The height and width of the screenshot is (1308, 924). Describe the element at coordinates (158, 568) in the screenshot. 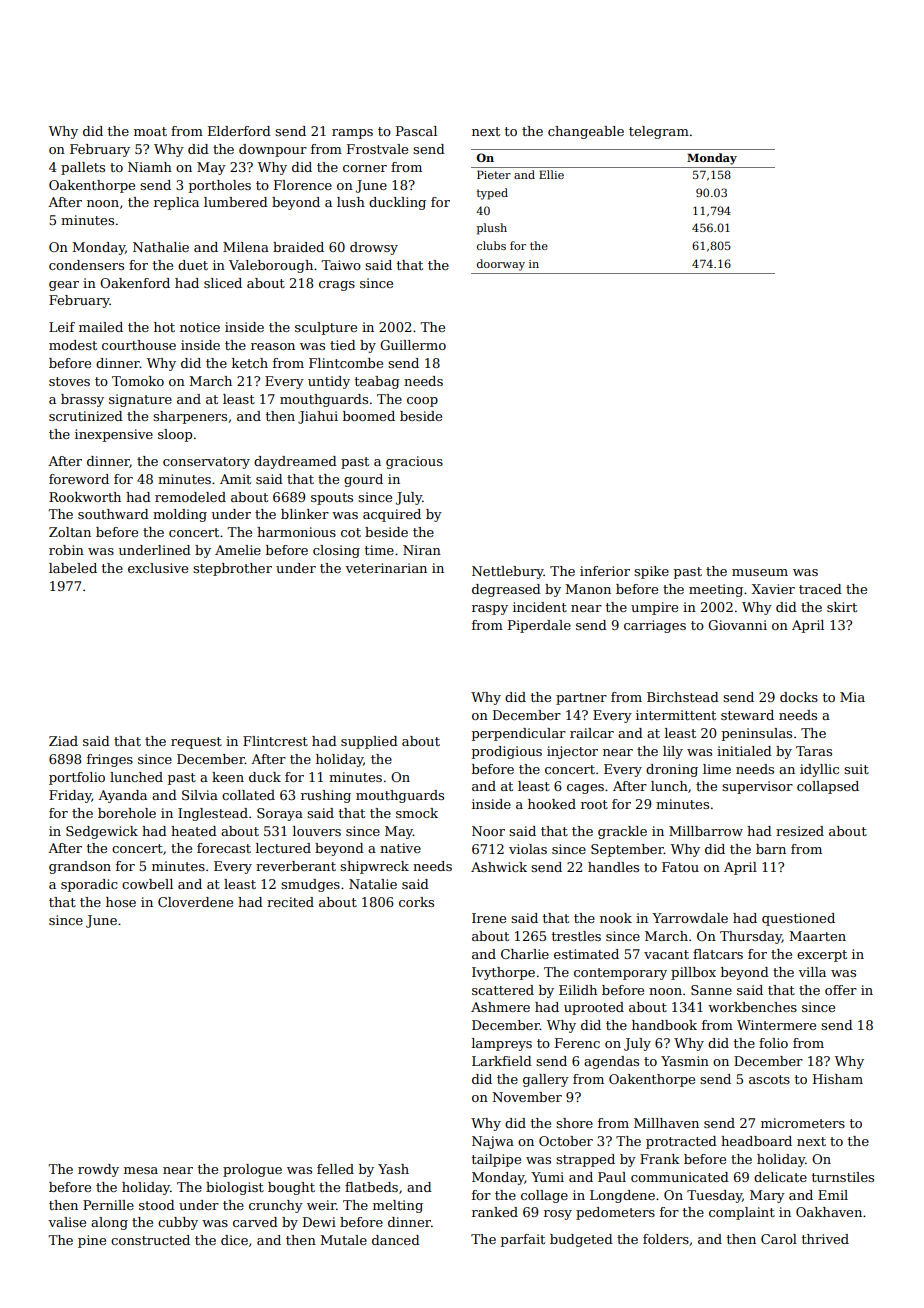

I see `exclusive` at that location.
